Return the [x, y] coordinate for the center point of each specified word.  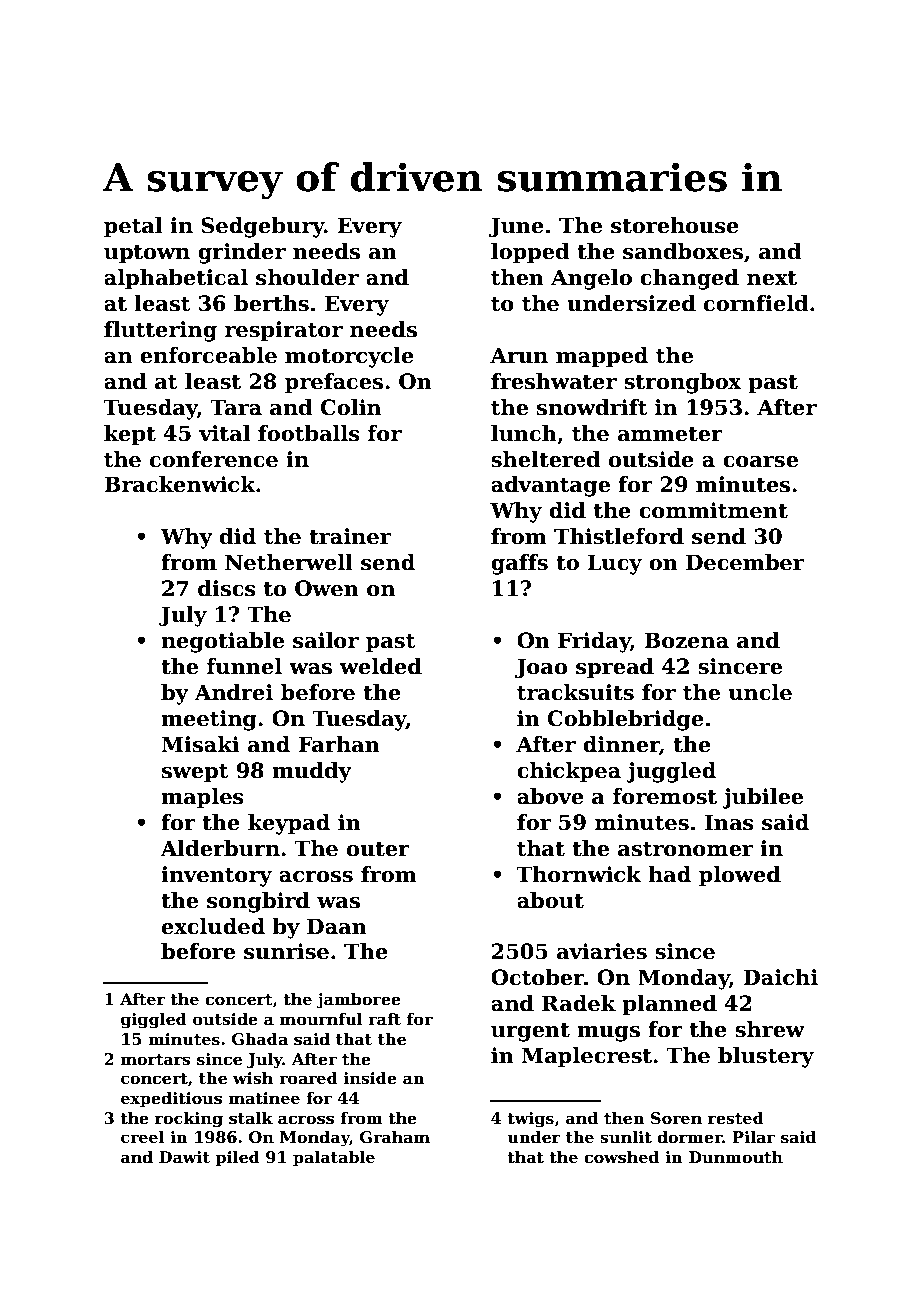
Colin [351, 407]
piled [237, 1159]
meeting [209, 720]
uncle [760, 692]
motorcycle [349, 357]
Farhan [339, 744]
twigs [530, 1120]
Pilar [753, 1137]
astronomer [685, 849]
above [550, 796]
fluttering [160, 331]
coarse [760, 462]
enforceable [208, 355]
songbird [258, 902]
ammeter [670, 434]
